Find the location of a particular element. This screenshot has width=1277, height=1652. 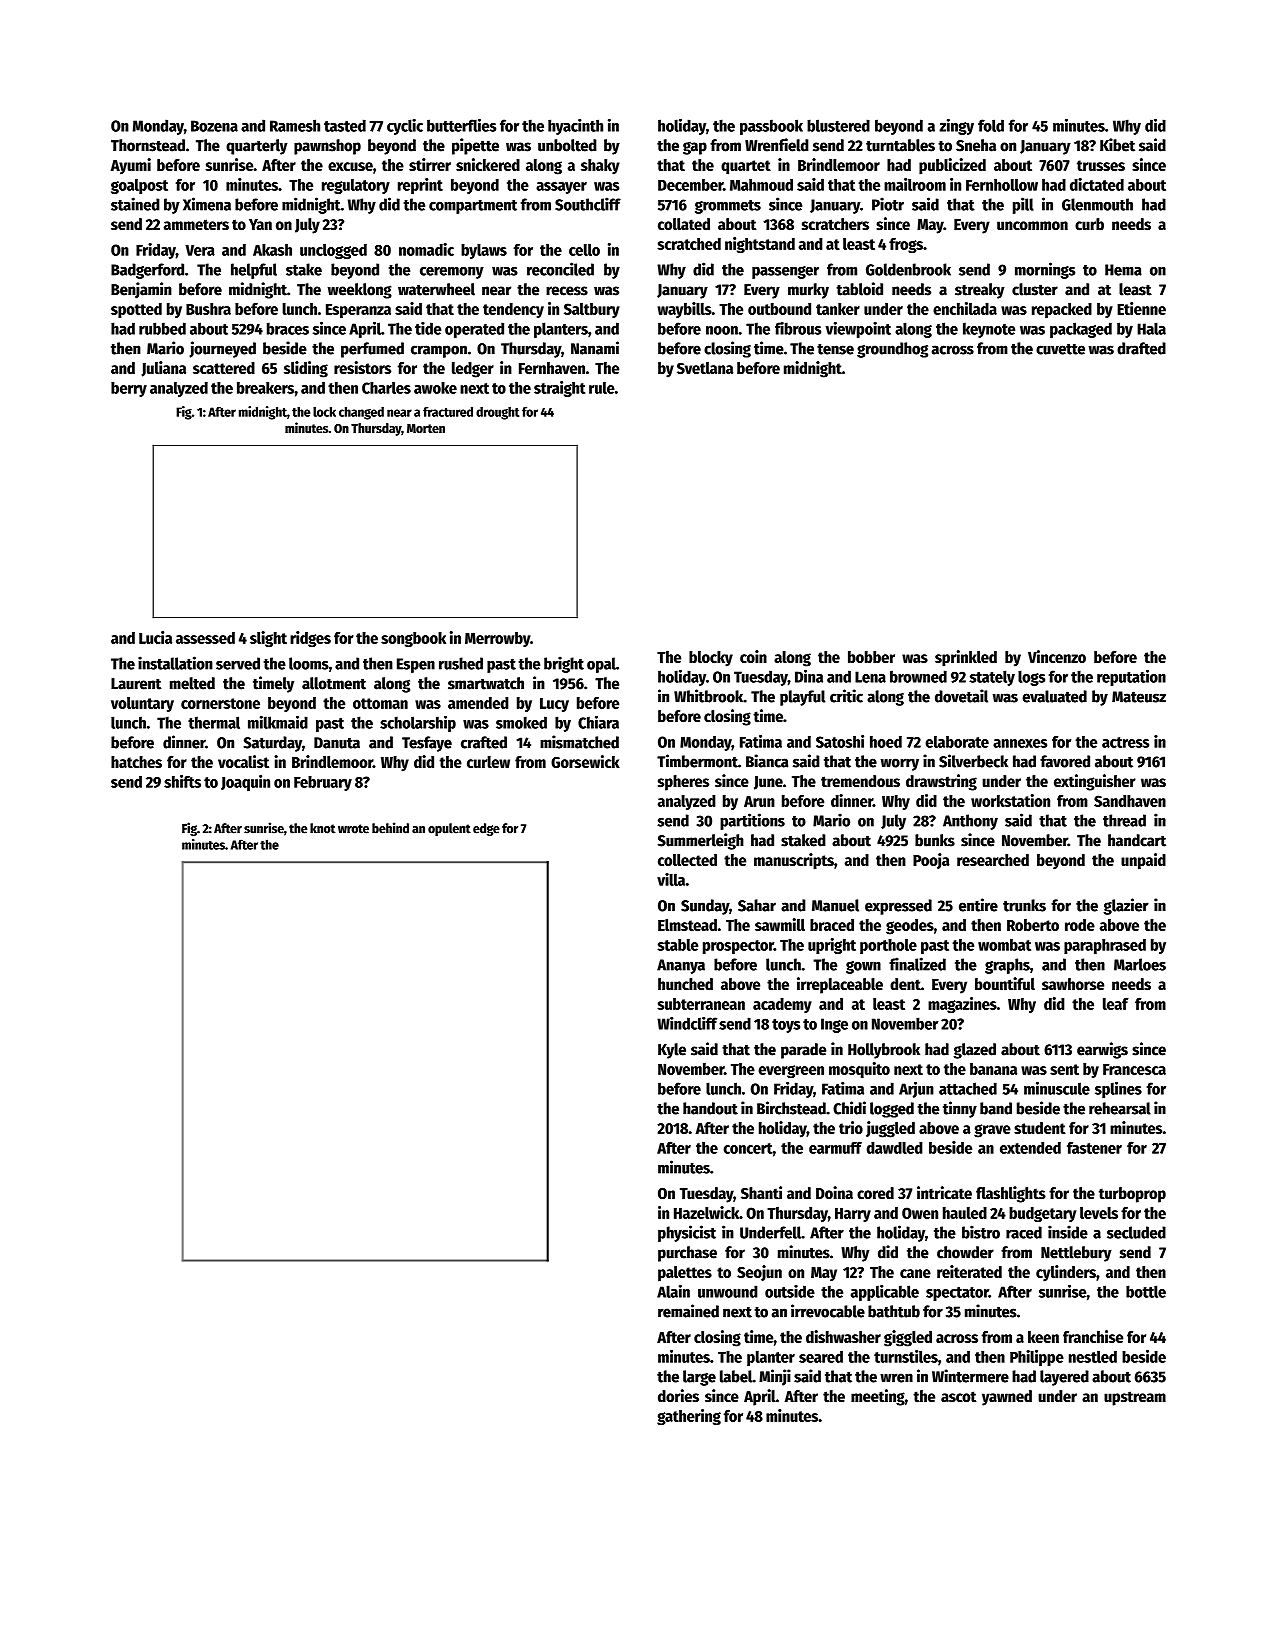

quartet is located at coordinates (746, 167).
